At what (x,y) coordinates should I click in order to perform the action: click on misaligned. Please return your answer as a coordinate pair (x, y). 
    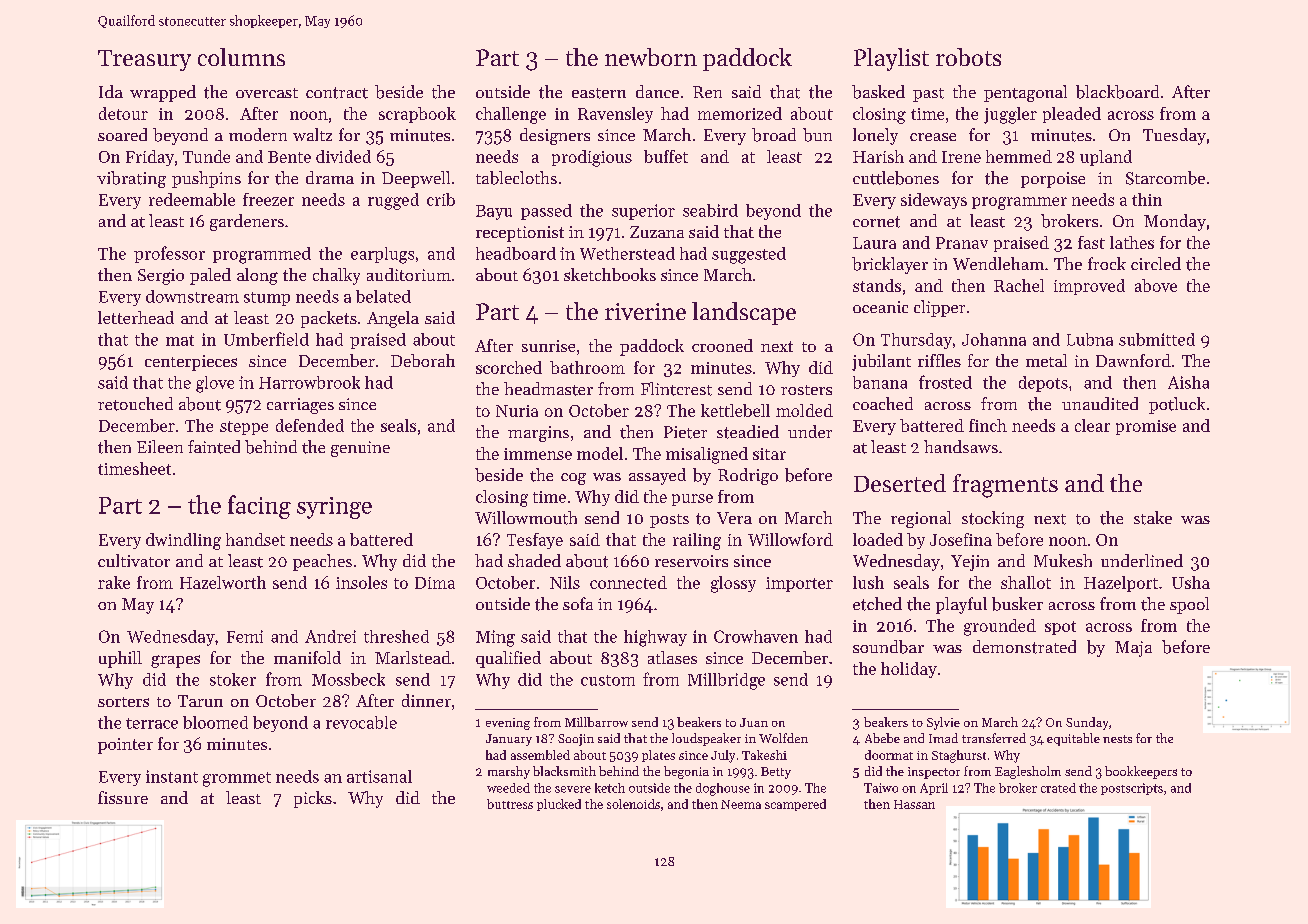
    Looking at the image, I should click on (707, 455).
